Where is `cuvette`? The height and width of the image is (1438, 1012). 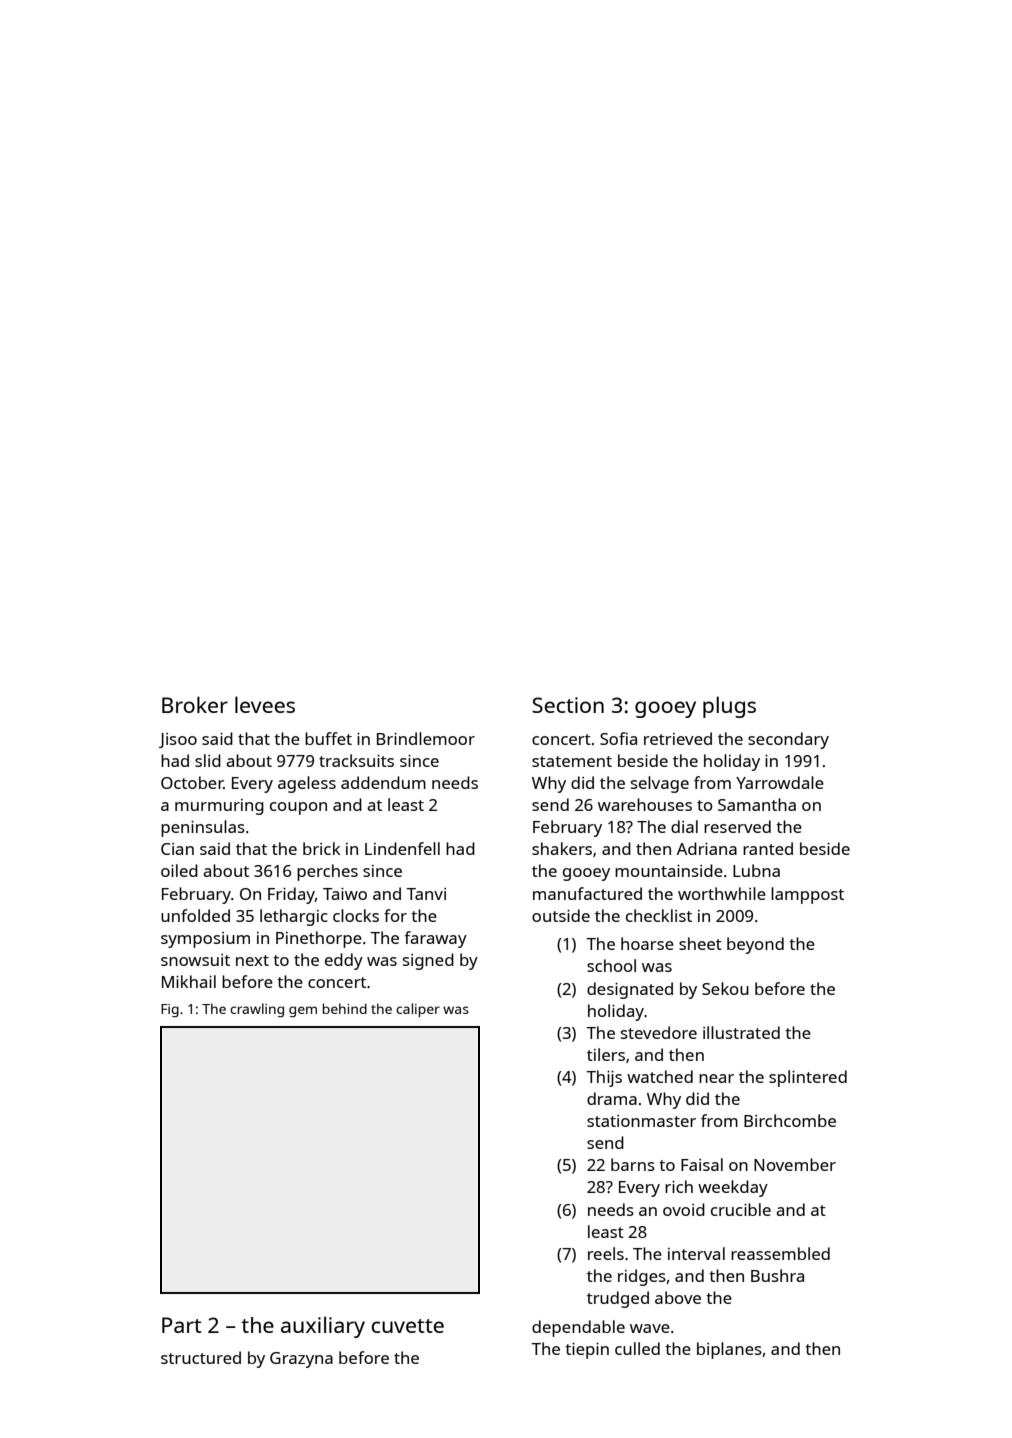
cuvette is located at coordinates (407, 1326).
